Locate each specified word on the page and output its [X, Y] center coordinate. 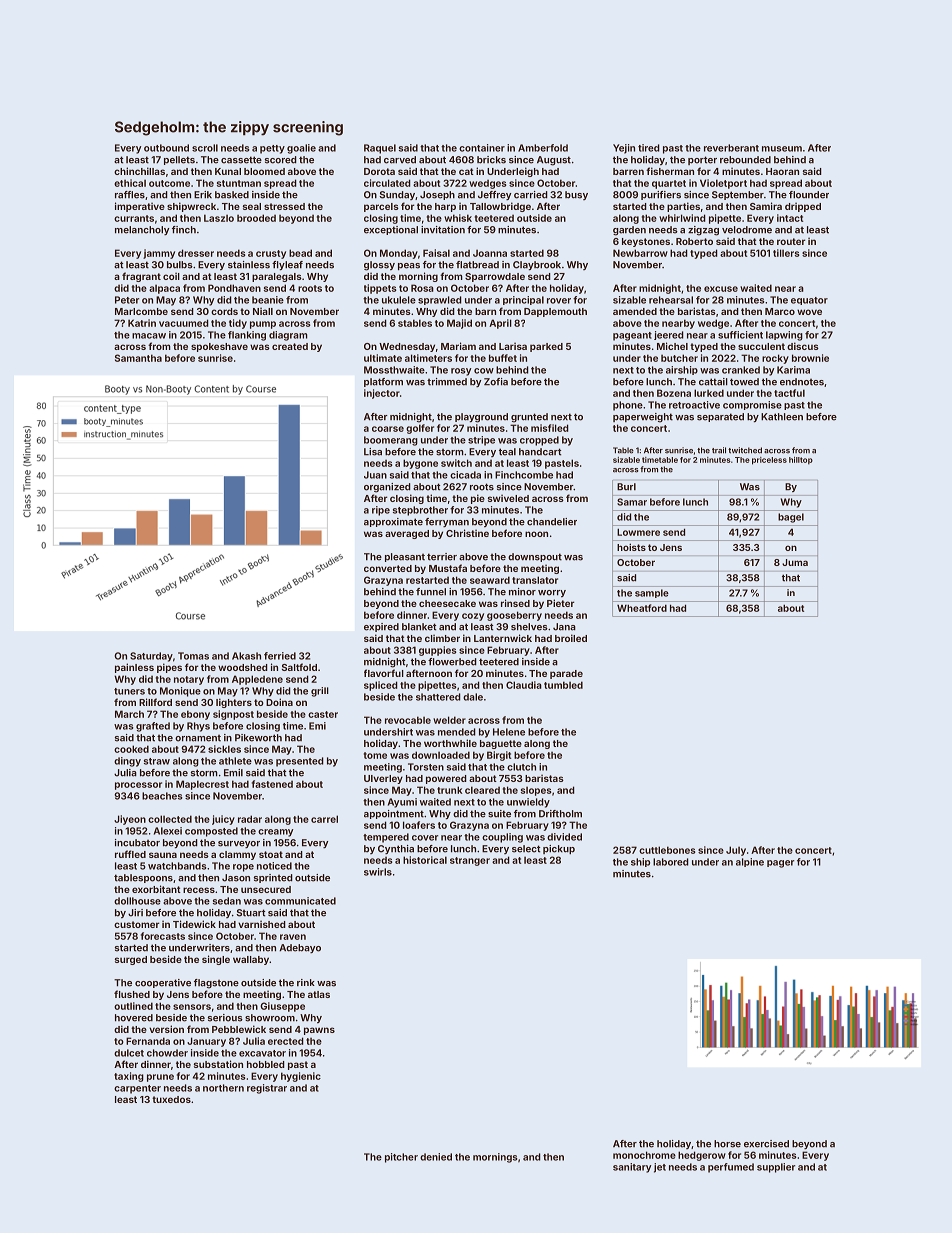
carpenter [137, 1089]
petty [272, 149]
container [482, 148]
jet [660, 1168]
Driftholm [560, 814]
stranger [470, 861]
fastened [272, 784]
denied [436, 1157]
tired [649, 148]
